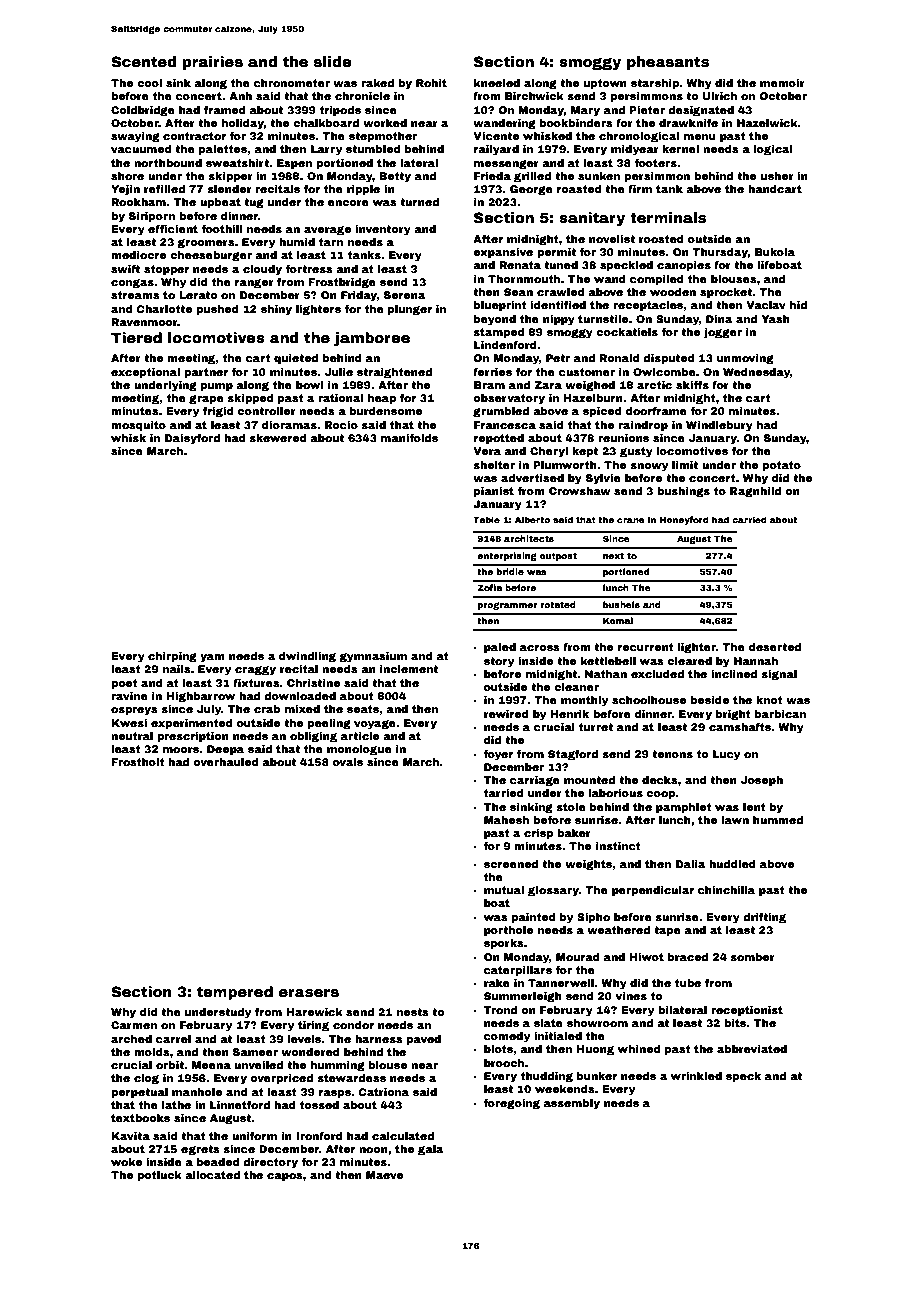 The height and width of the document is (1308, 924). I want to click on Maeve, so click(384, 1175).
